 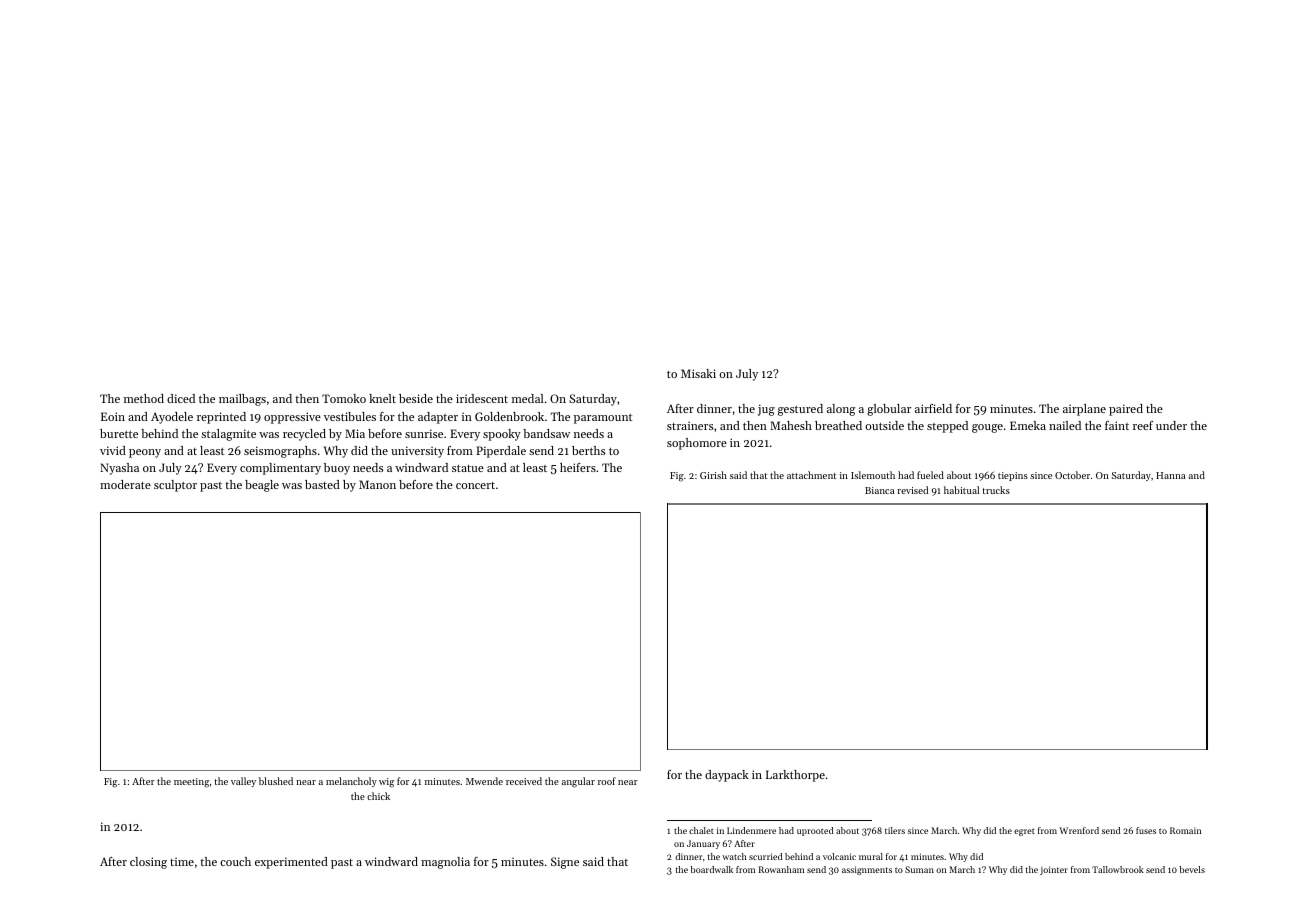 I want to click on melancholy, so click(x=351, y=782).
